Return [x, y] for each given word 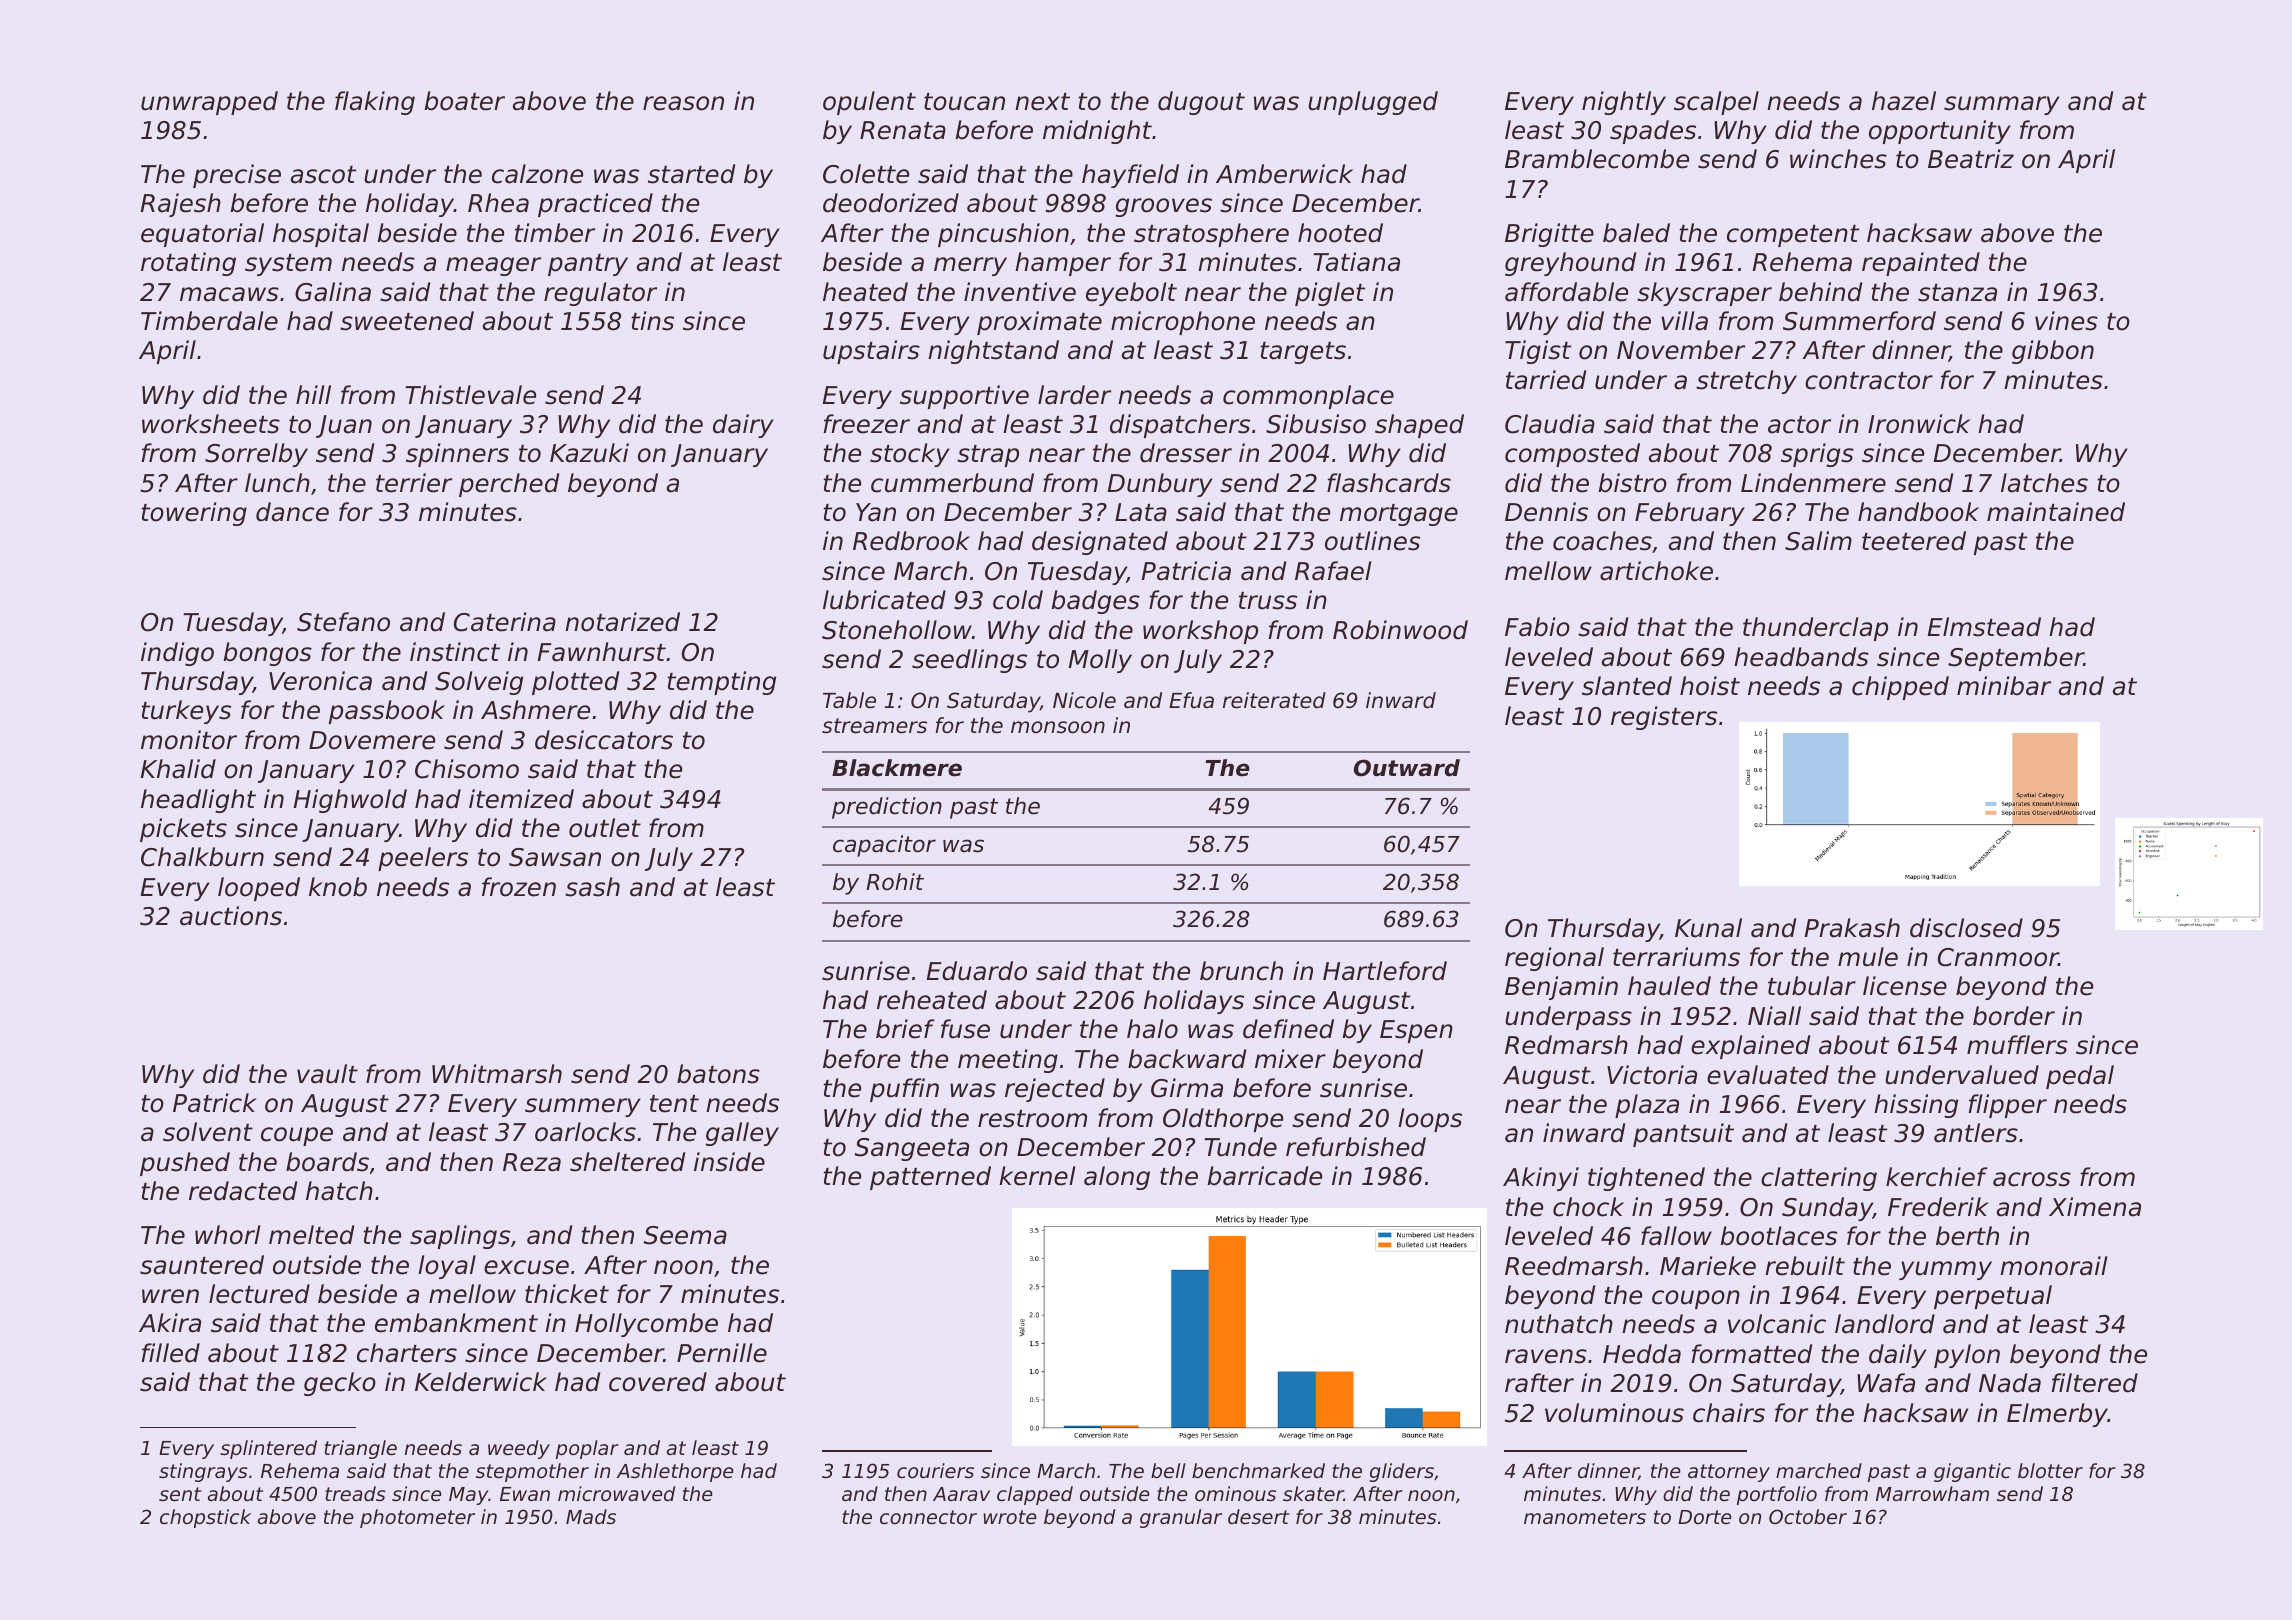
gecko [340, 1384]
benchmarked [1258, 1470]
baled [1636, 233]
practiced [595, 205]
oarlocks [585, 1132]
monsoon [1058, 727]
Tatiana [1356, 262]
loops [1430, 1120]
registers [1664, 718]
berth [1967, 1236]
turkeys [186, 712]
